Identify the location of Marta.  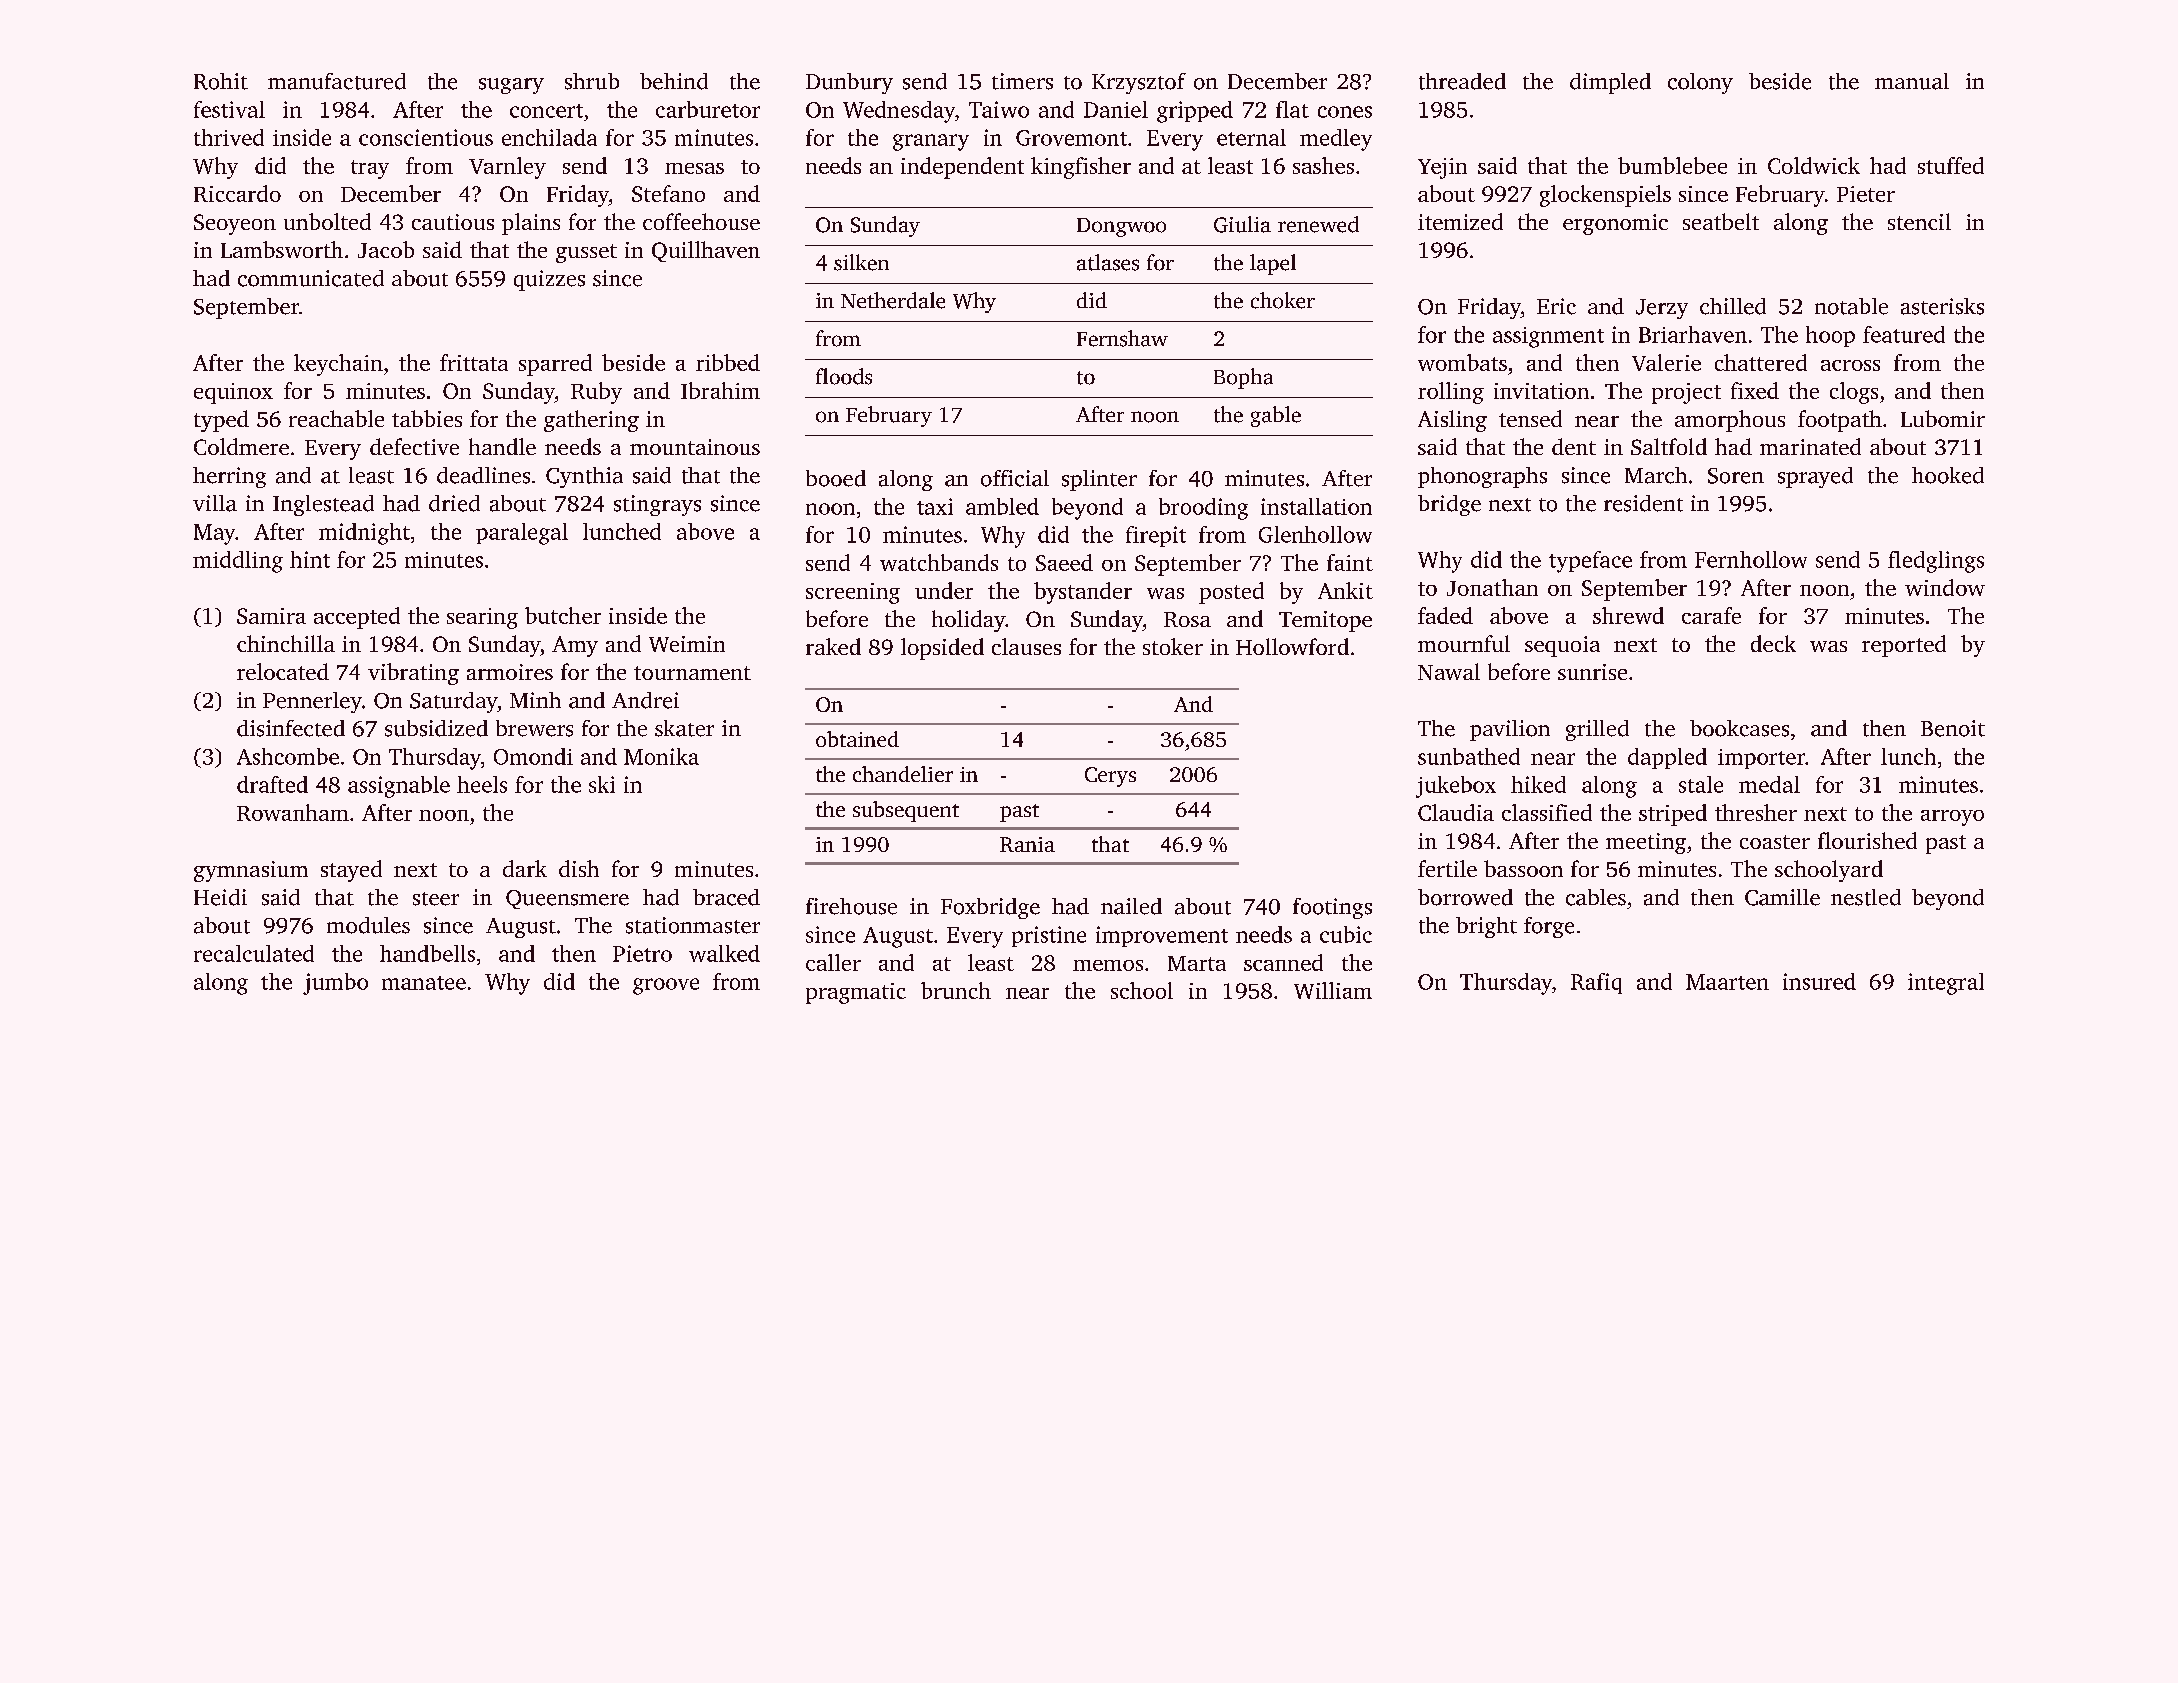
(1197, 963).
